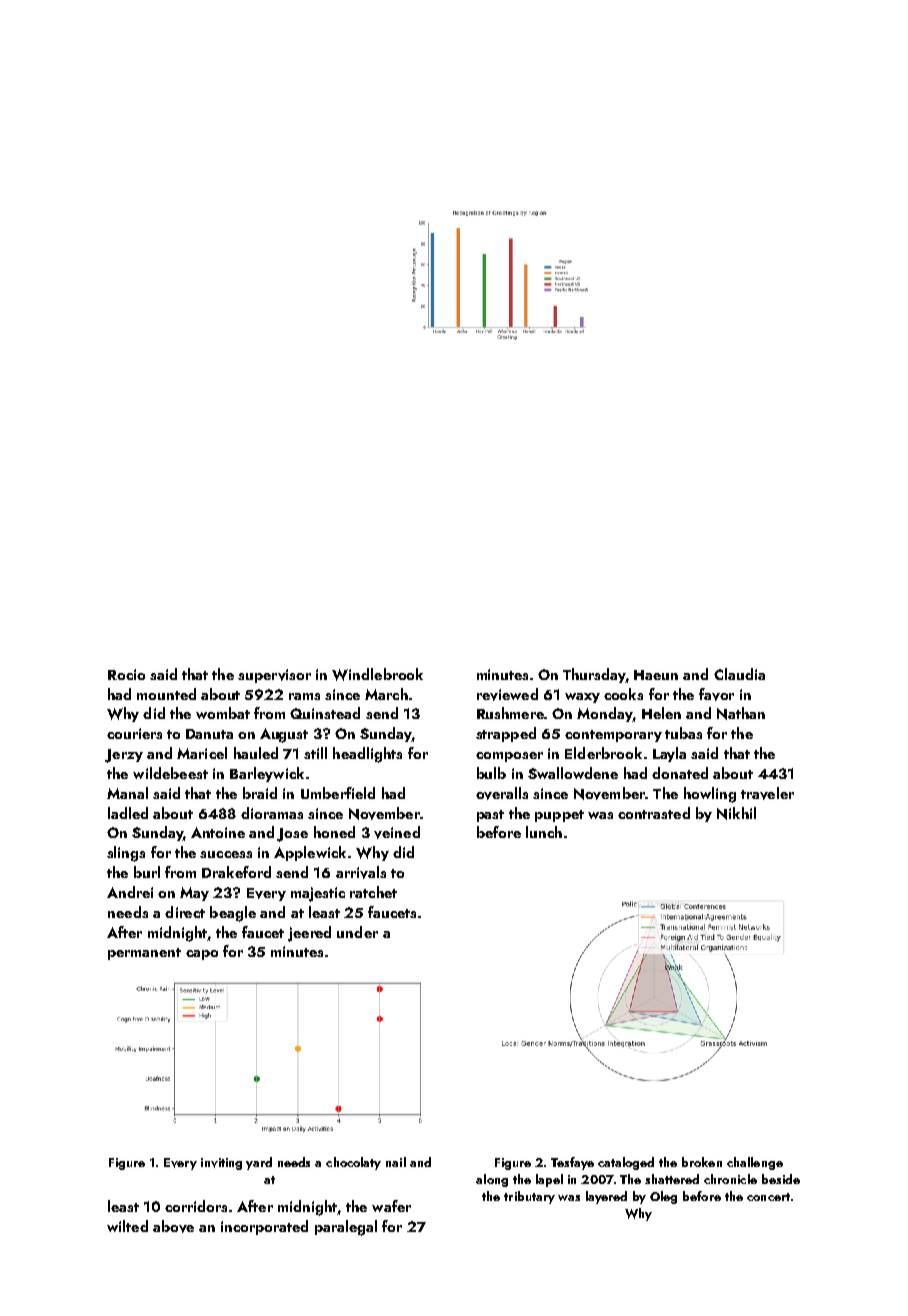 The width and height of the screenshot is (908, 1316). I want to click on past, so click(490, 816).
